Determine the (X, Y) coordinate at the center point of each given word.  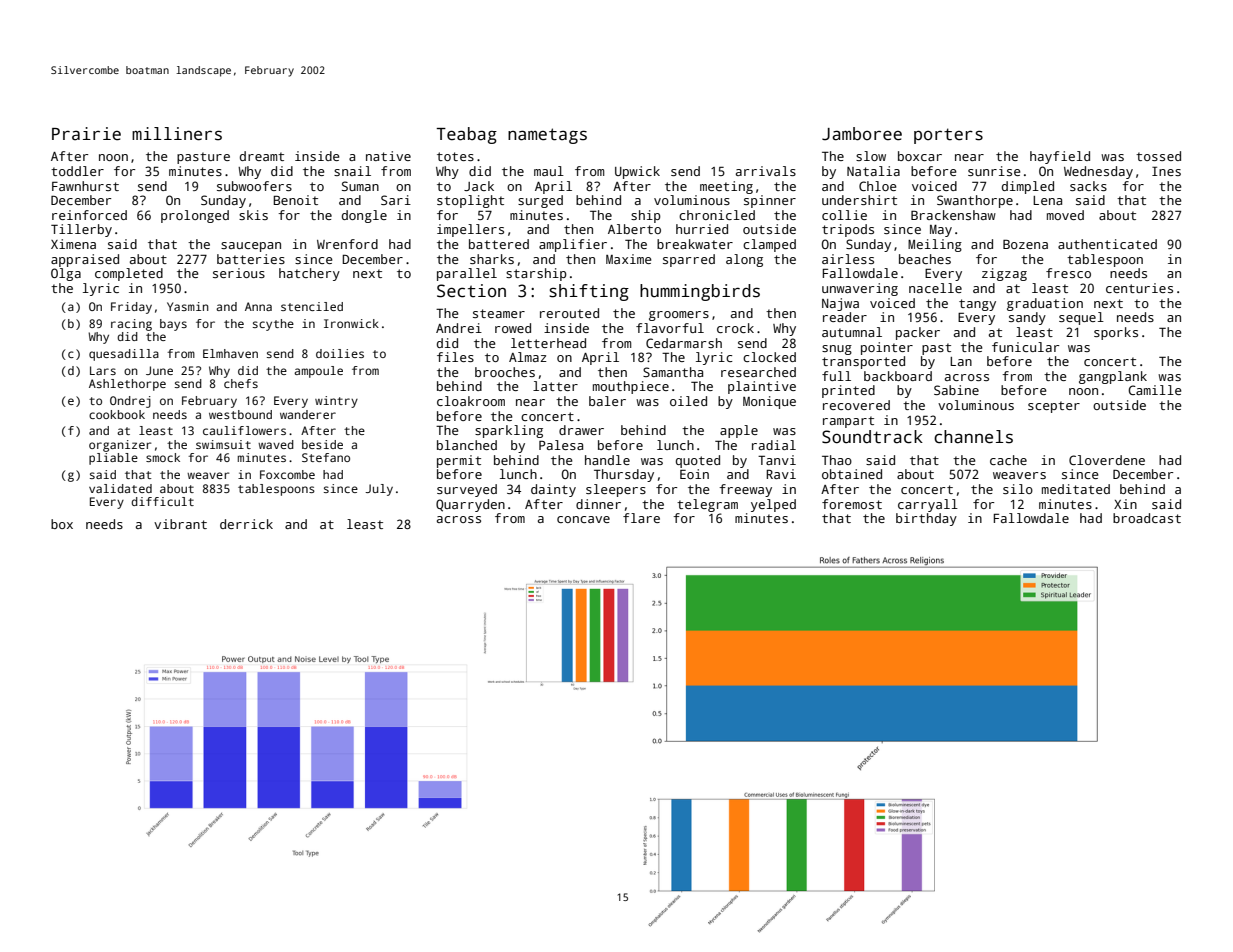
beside (322, 444)
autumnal (852, 332)
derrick (246, 524)
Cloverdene (1107, 460)
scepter (1054, 407)
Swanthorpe (975, 201)
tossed (1158, 156)
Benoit (295, 200)
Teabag (466, 135)
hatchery (309, 274)
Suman (360, 186)
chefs (241, 383)
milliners (177, 134)
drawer (581, 430)
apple (739, 431)
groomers (679, 316)
